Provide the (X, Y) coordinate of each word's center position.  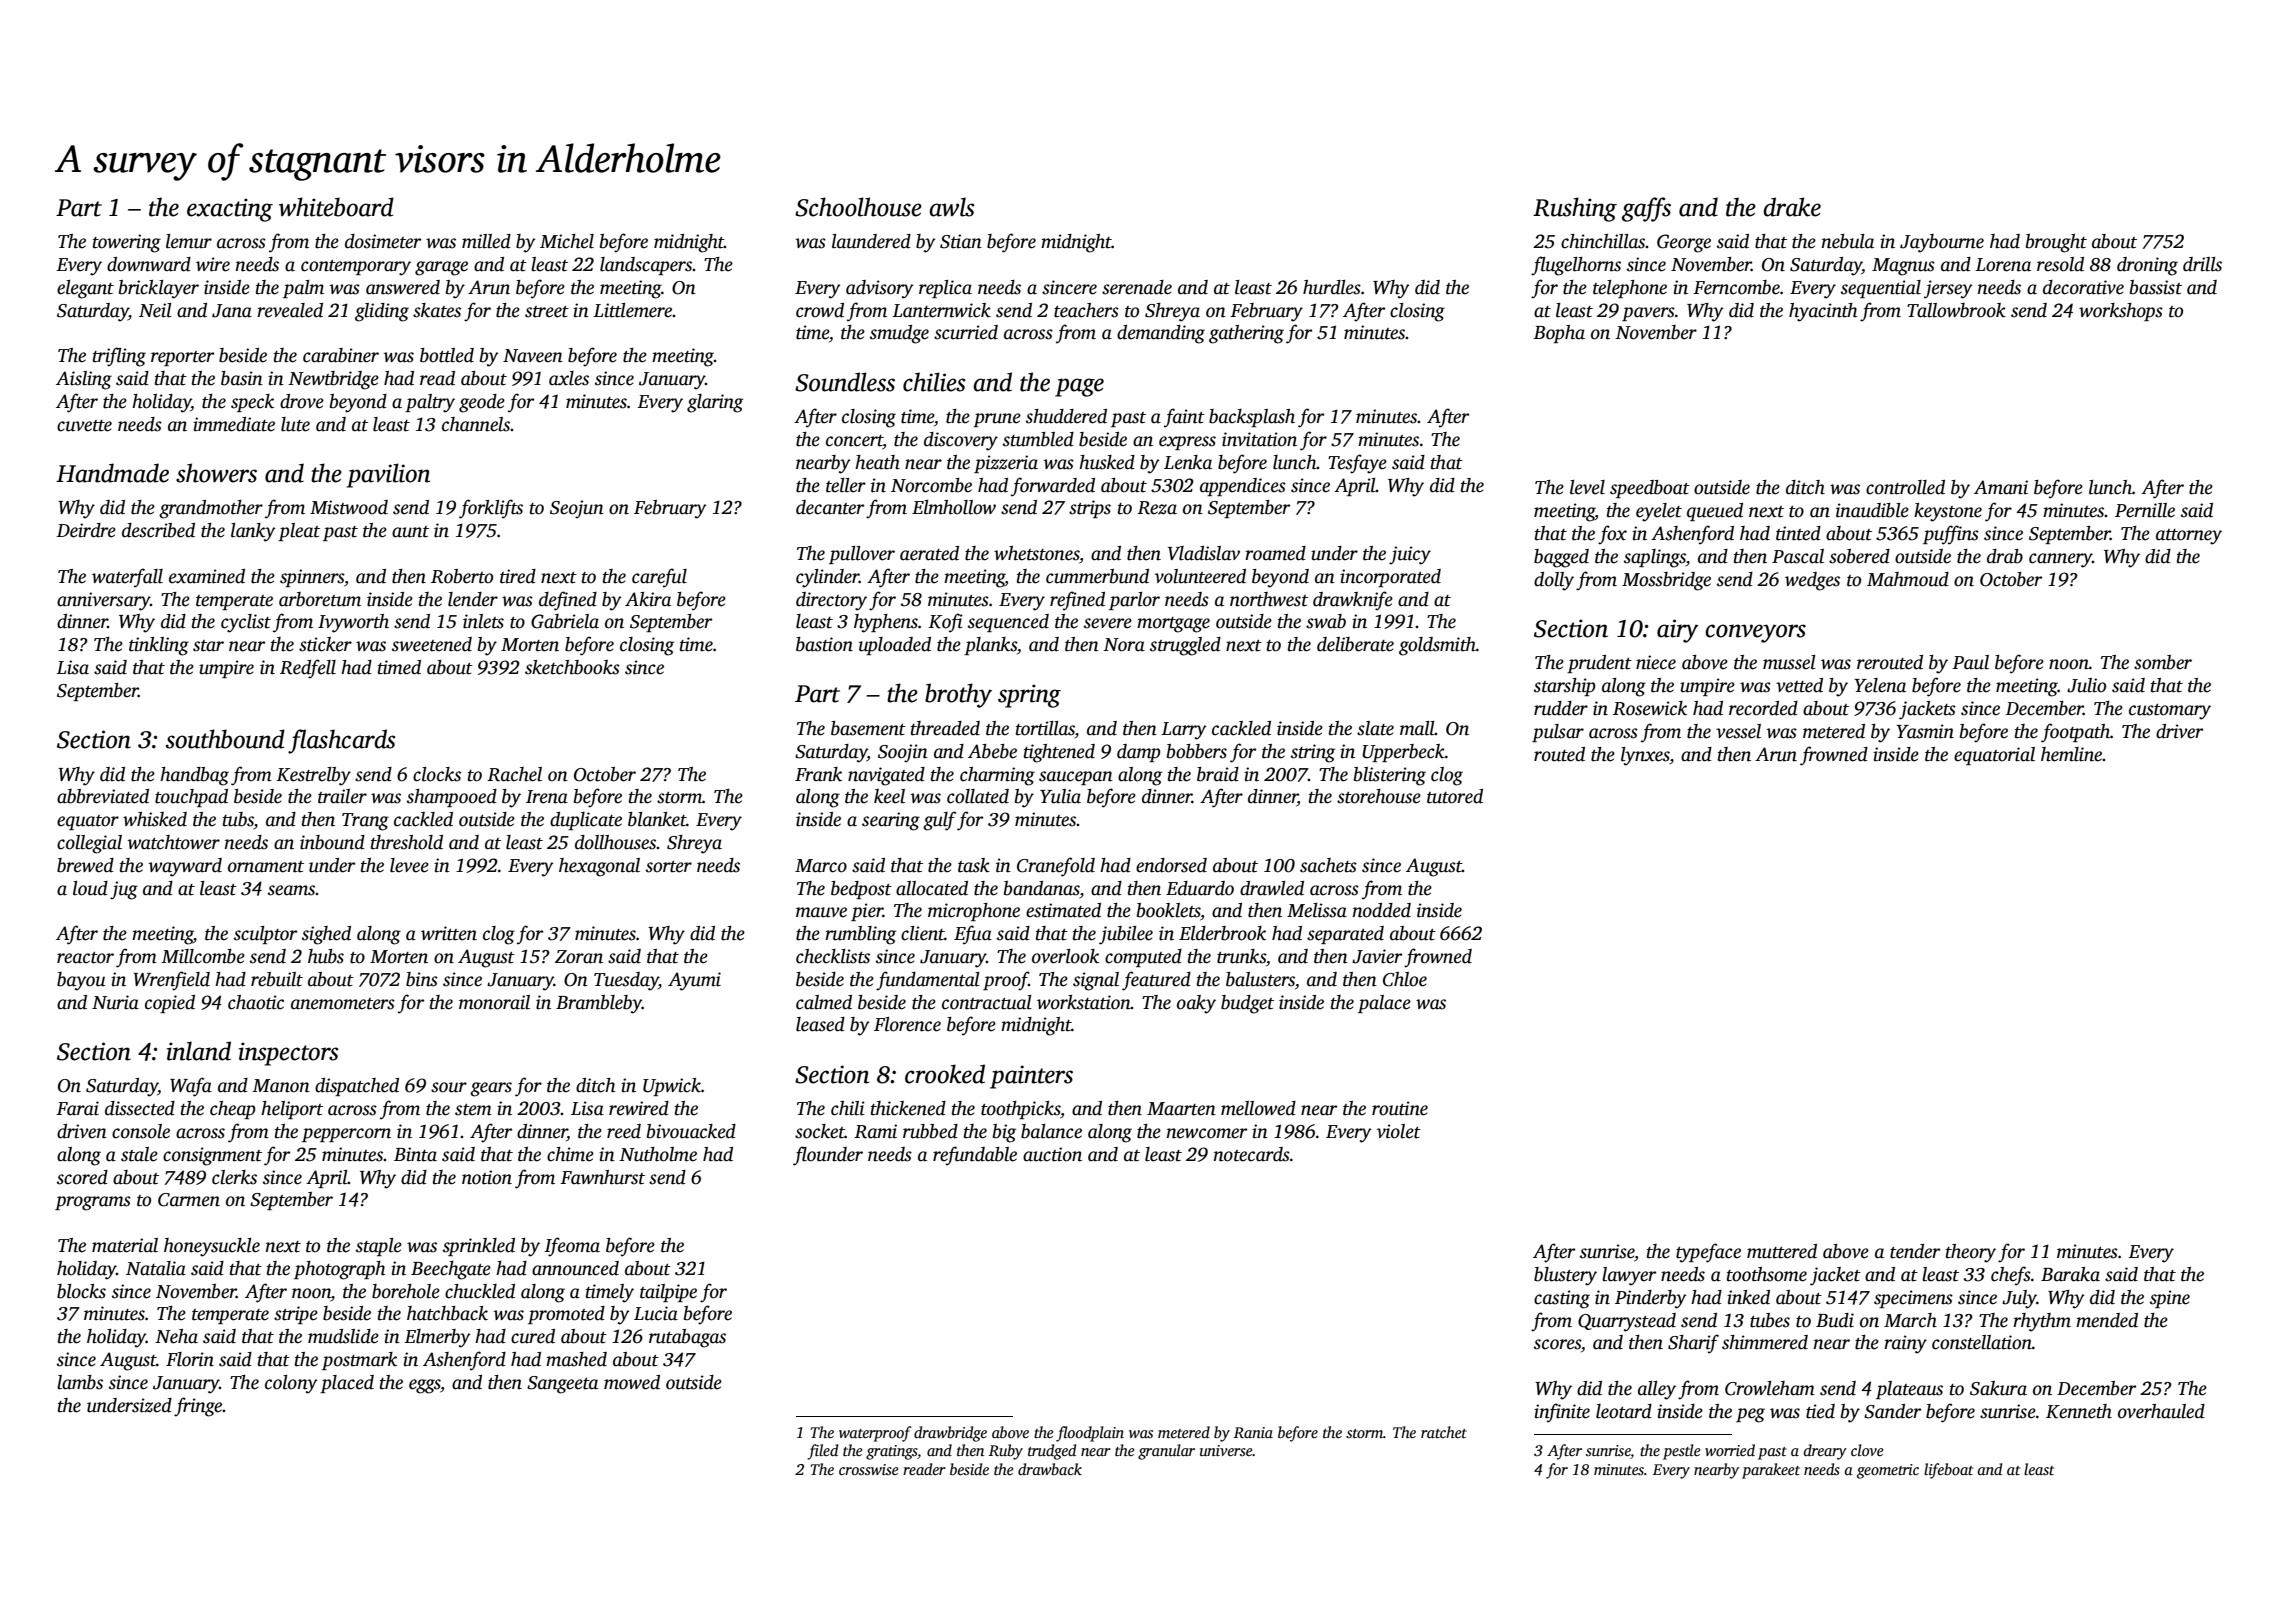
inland (199, 1051)
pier (867, 912)
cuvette (84, 426)
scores (1557, 1344)
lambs (80, 1382)
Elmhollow (954, 507)
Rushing (1575, 209)
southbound (225, 739)
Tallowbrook (1956, 310)
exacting (230, 210)
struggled (1185, 646)
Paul (1970, 662)
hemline (2072, 754)
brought (2056, 243)
